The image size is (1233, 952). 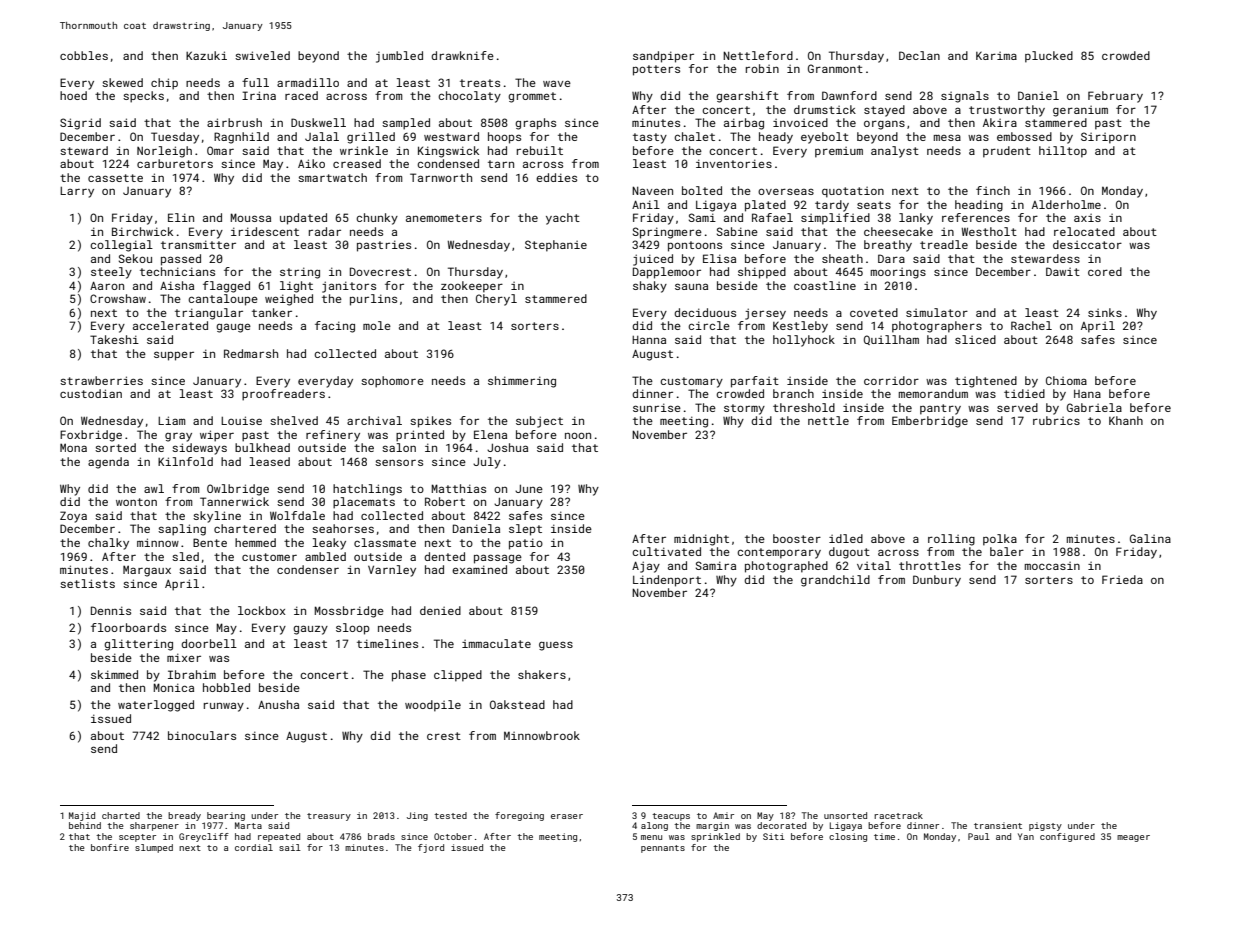 I want to click on plucked, so click(x=1049, y=57).
